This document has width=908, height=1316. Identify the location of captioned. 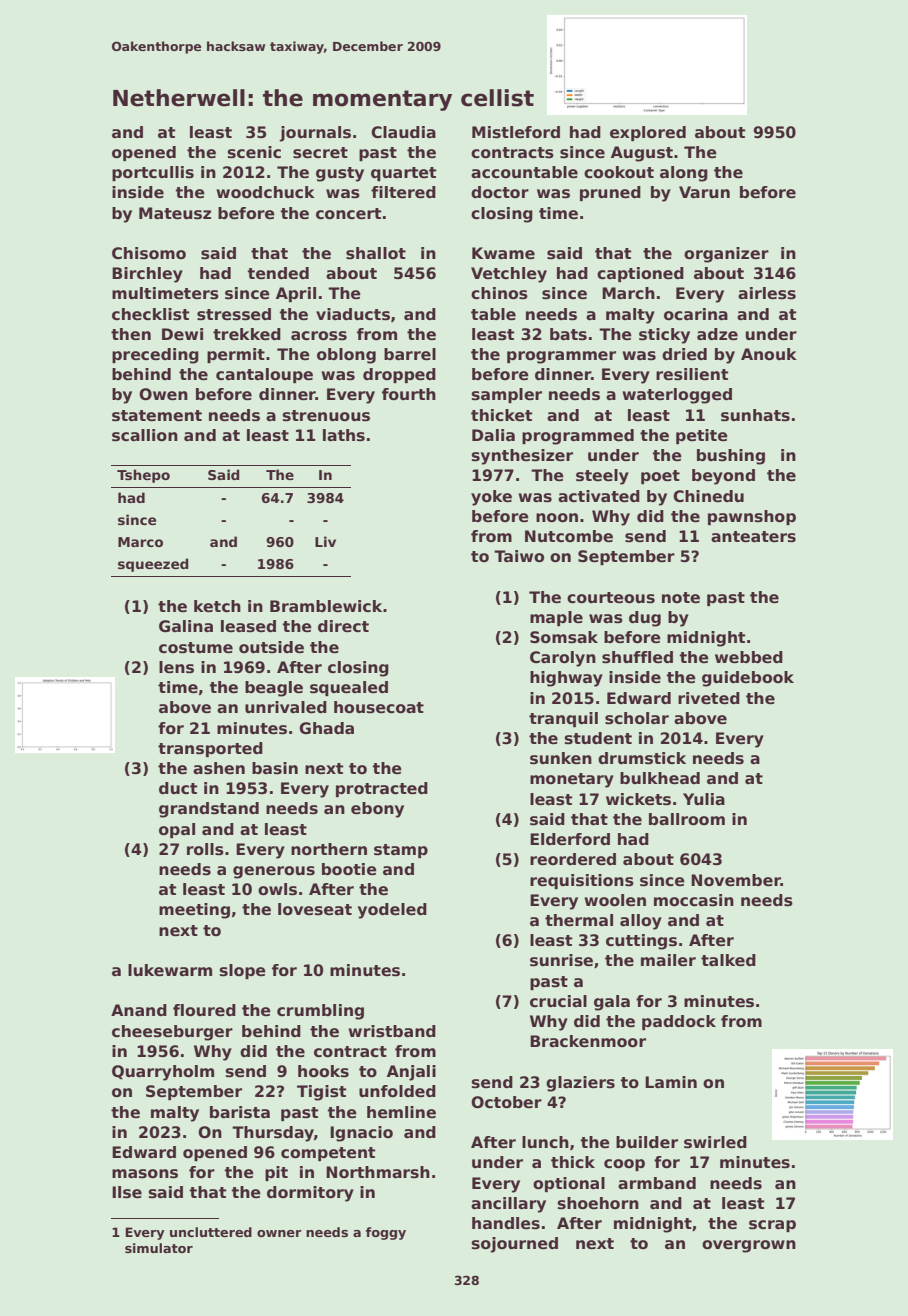
(640, 274).
